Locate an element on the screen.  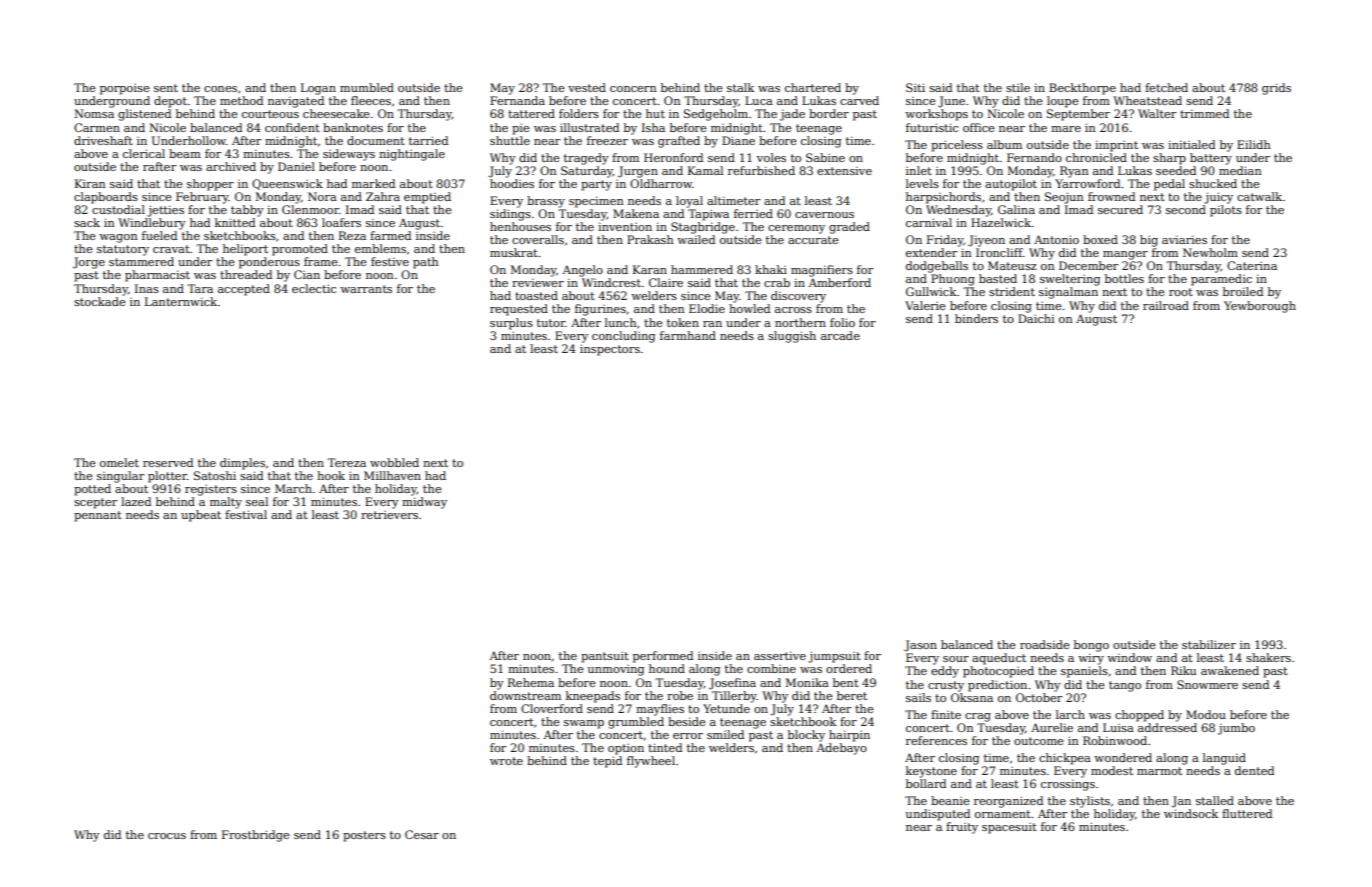
sent is located at coordinates (166, 88).
